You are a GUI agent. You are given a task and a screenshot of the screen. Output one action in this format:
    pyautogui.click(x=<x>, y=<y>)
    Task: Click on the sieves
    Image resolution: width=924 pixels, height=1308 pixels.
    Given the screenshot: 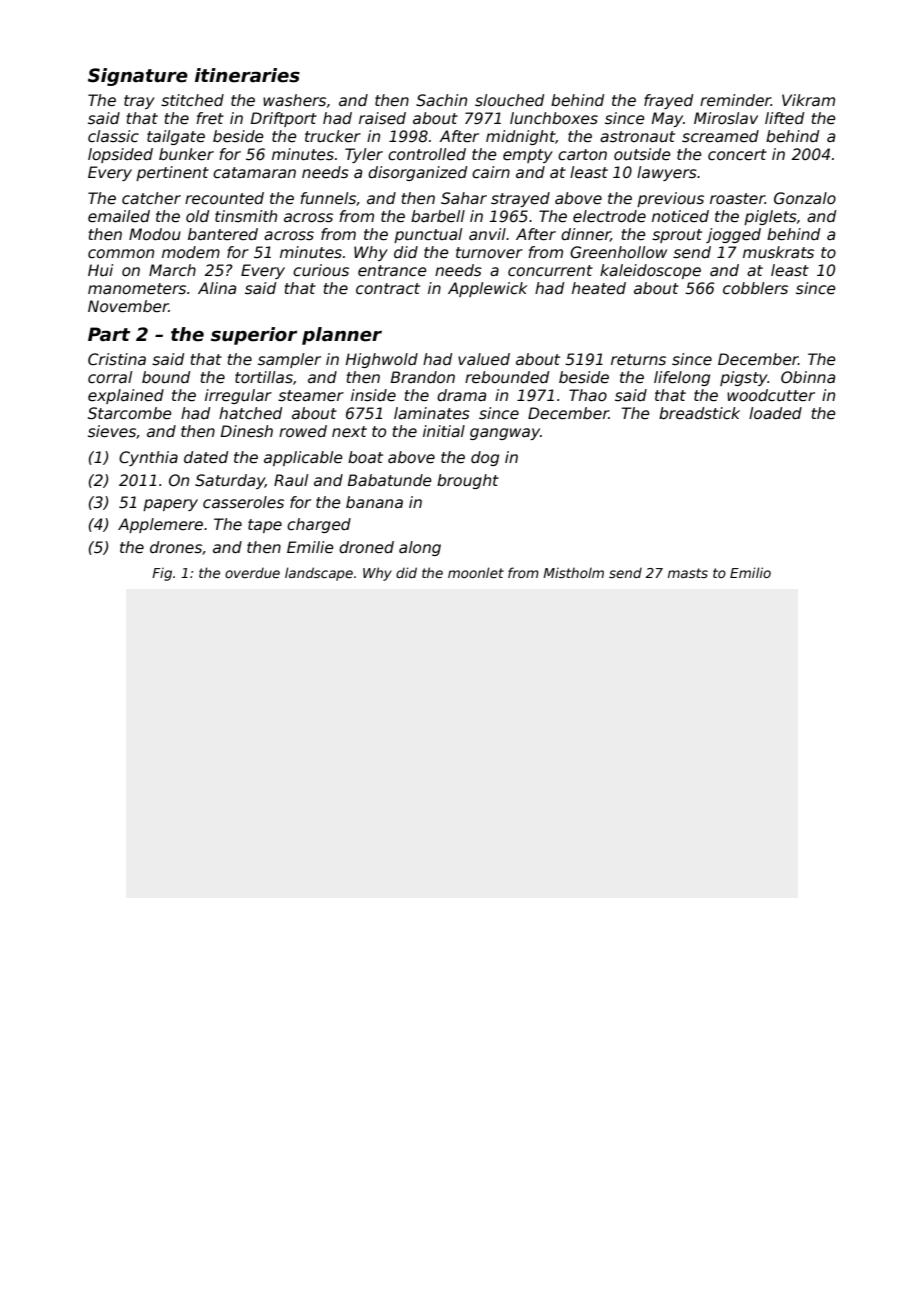 What is the action you would take?
    pyautogui.click(x=112, y=431)
